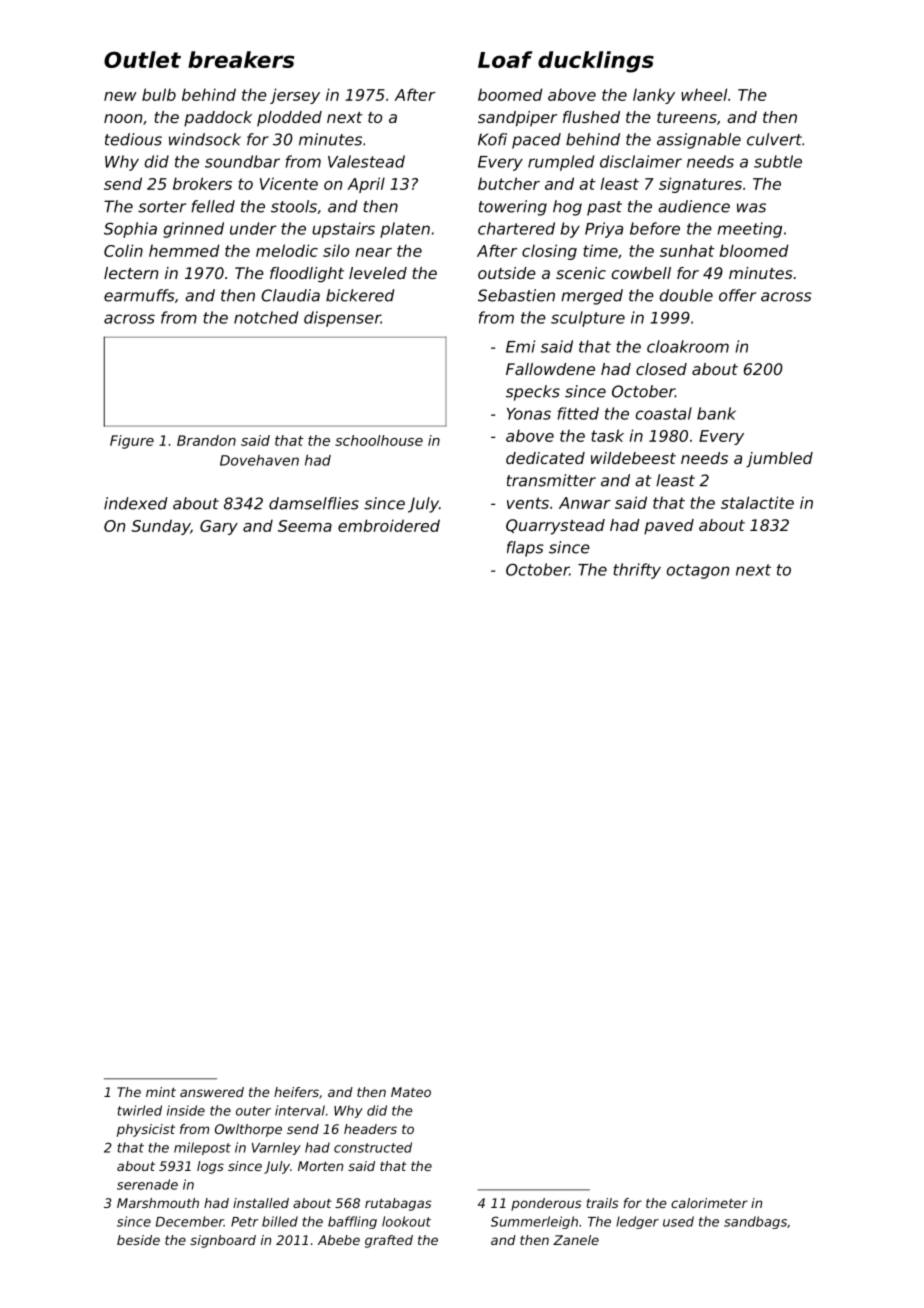 This screenshot has width=924, height=1308. What do you see at coordinates (212, 1092) in the screenshot?
I see `answered` at bounding box center [212, 1092].
